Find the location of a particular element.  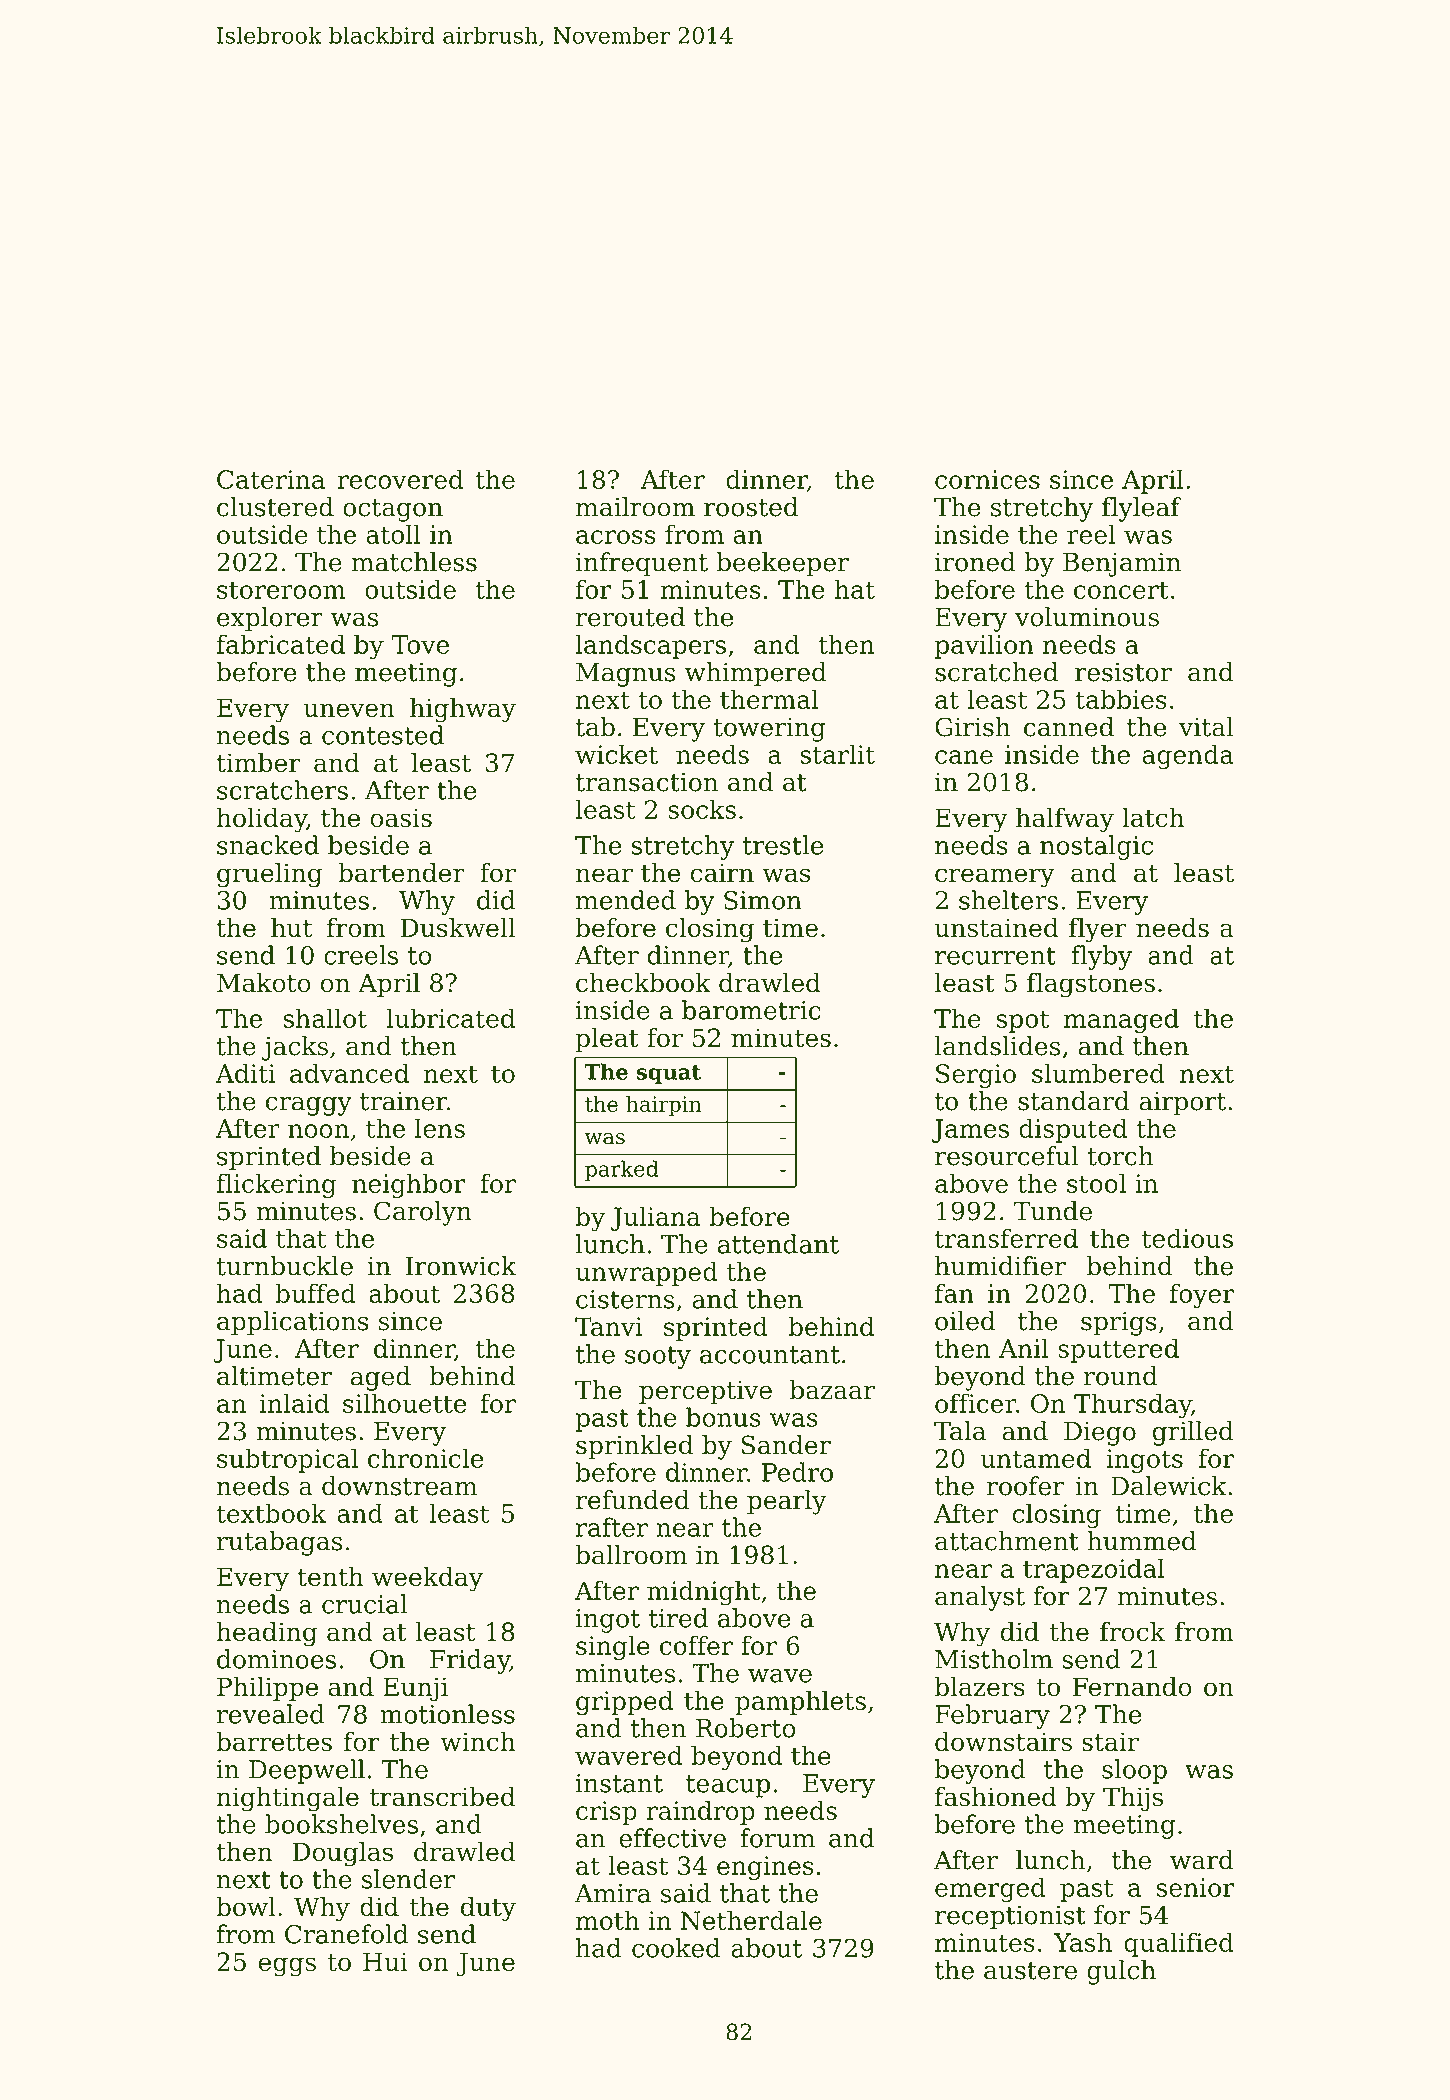

beekeeper is located at coordinates (782, 564).
